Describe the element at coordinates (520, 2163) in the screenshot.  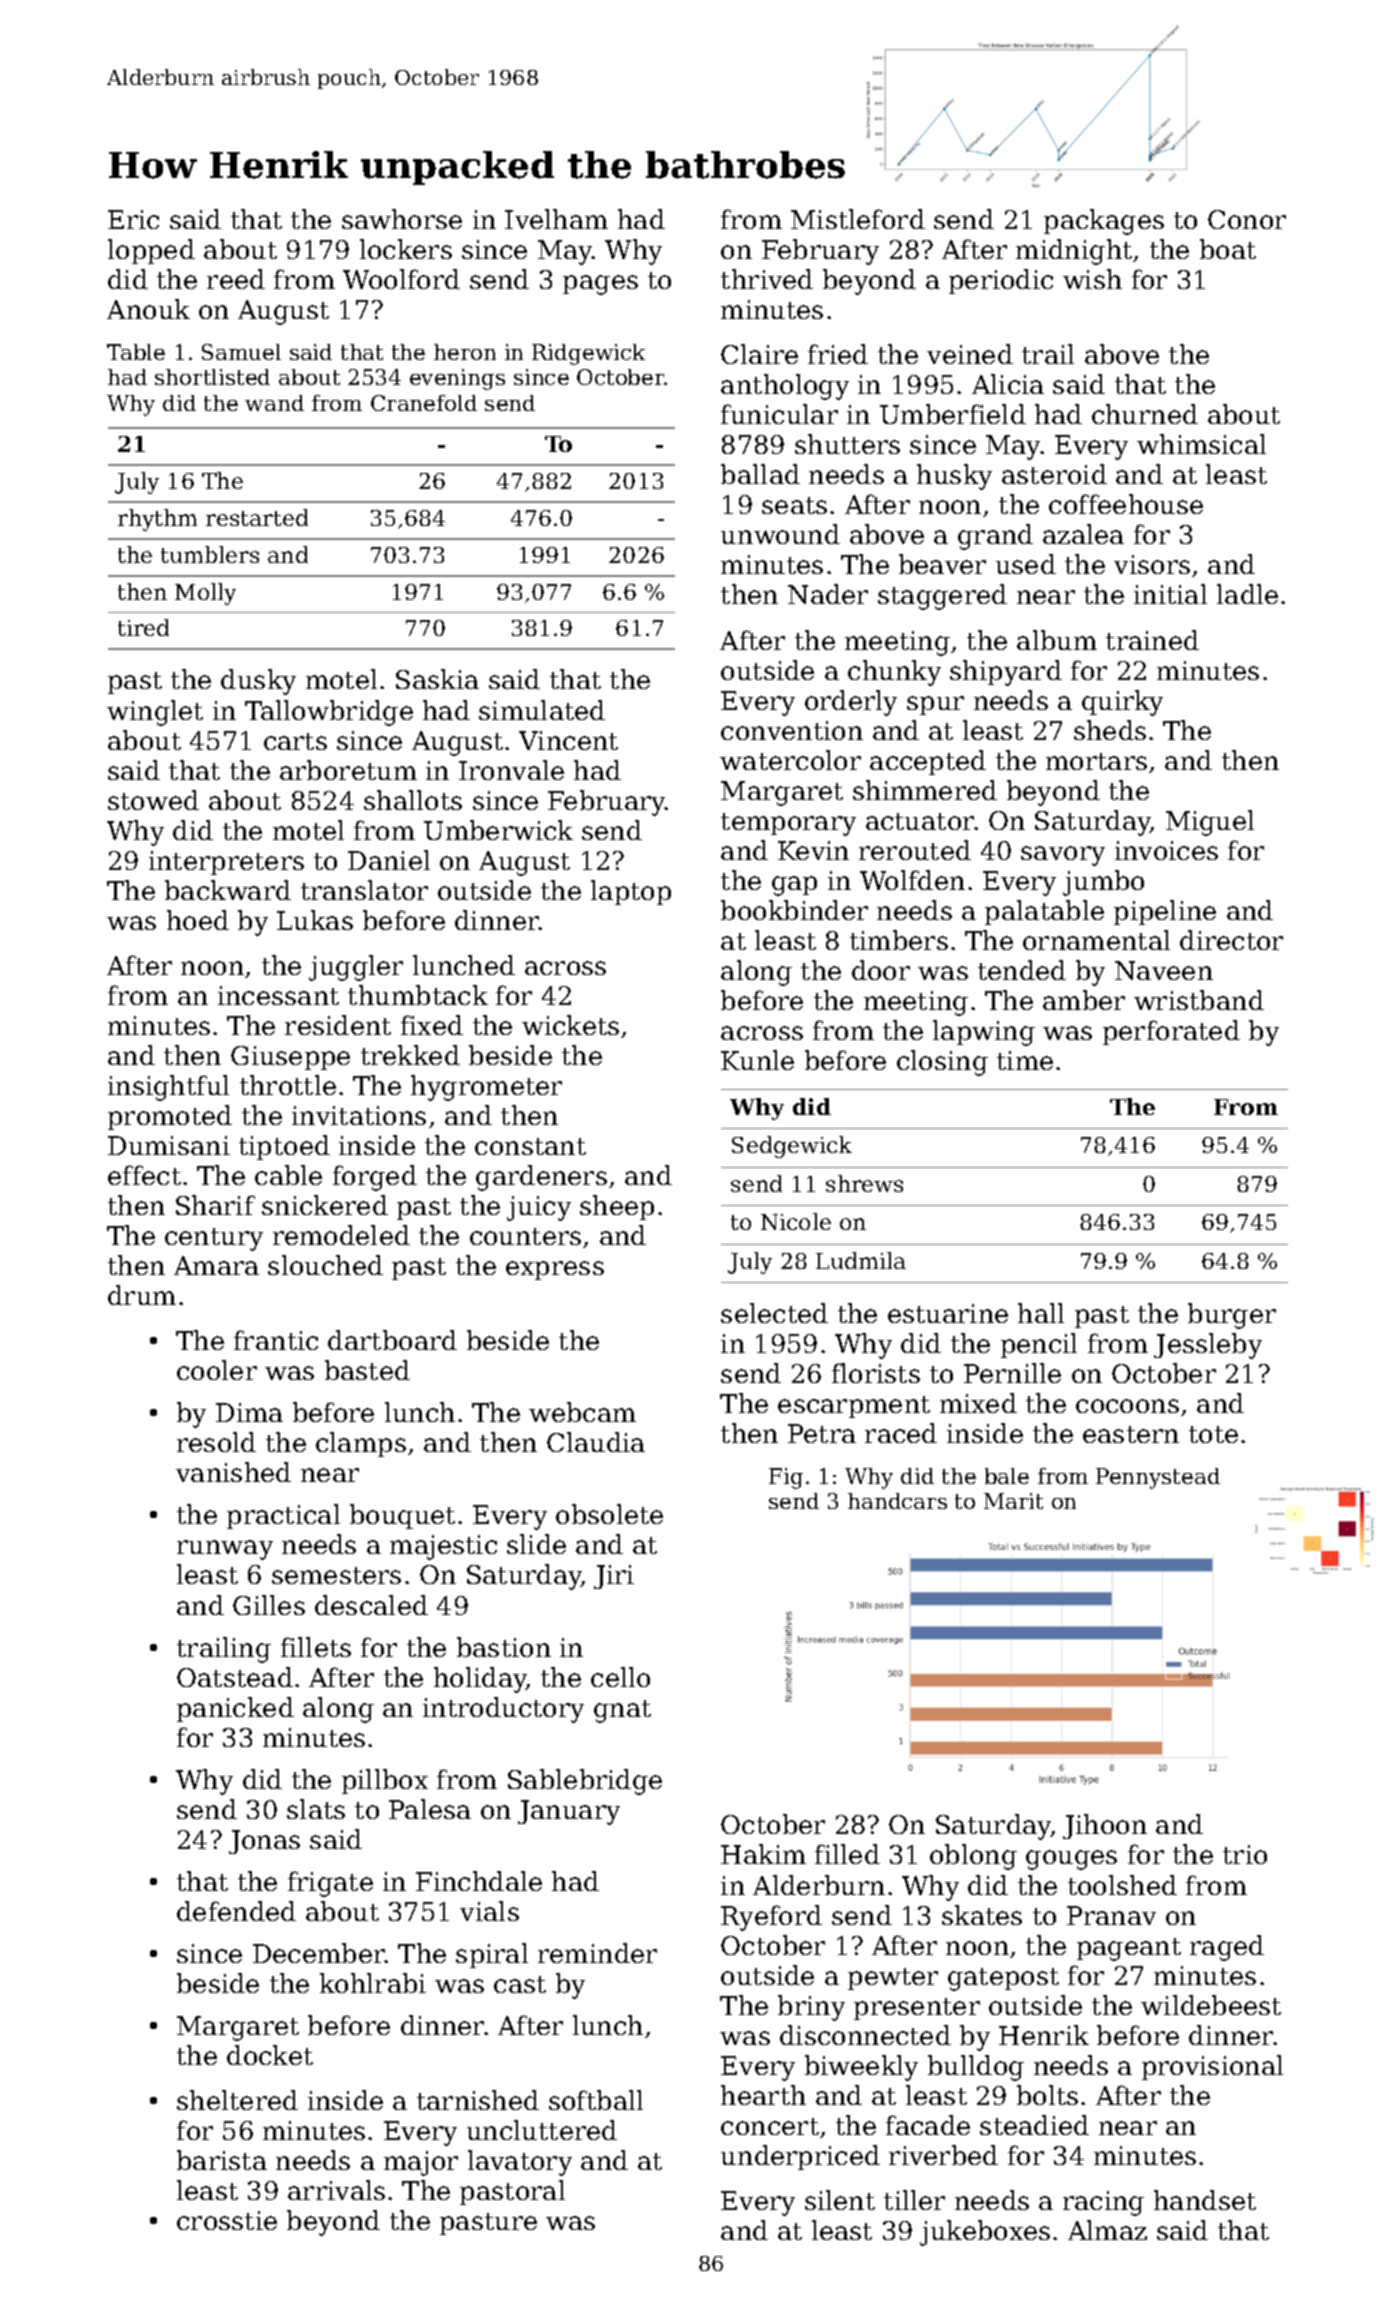
I see `lavatory` at that location.
